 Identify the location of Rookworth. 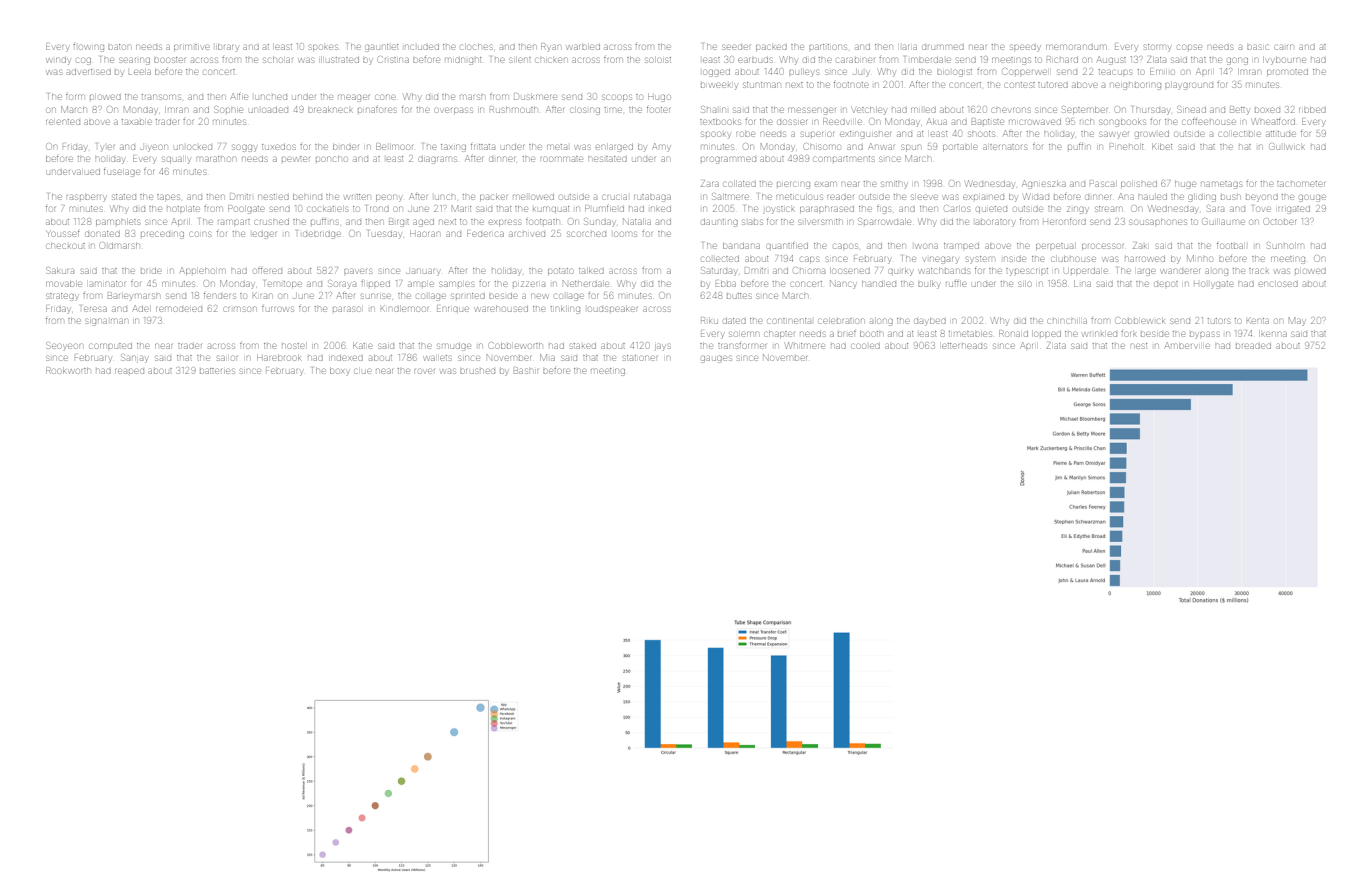
(68, 370).
